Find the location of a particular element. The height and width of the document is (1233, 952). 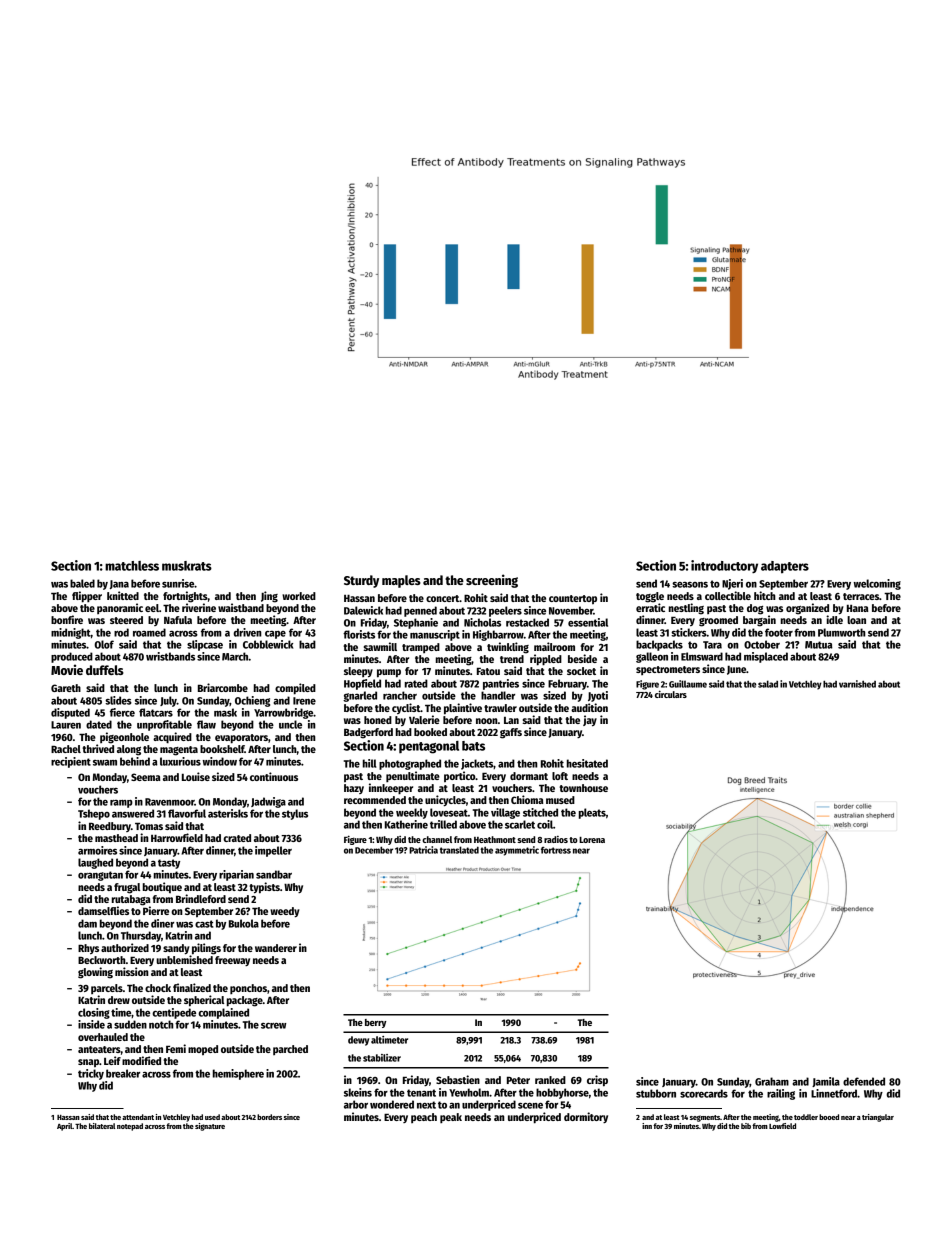

weedy is located at coordinates (285, 912).
